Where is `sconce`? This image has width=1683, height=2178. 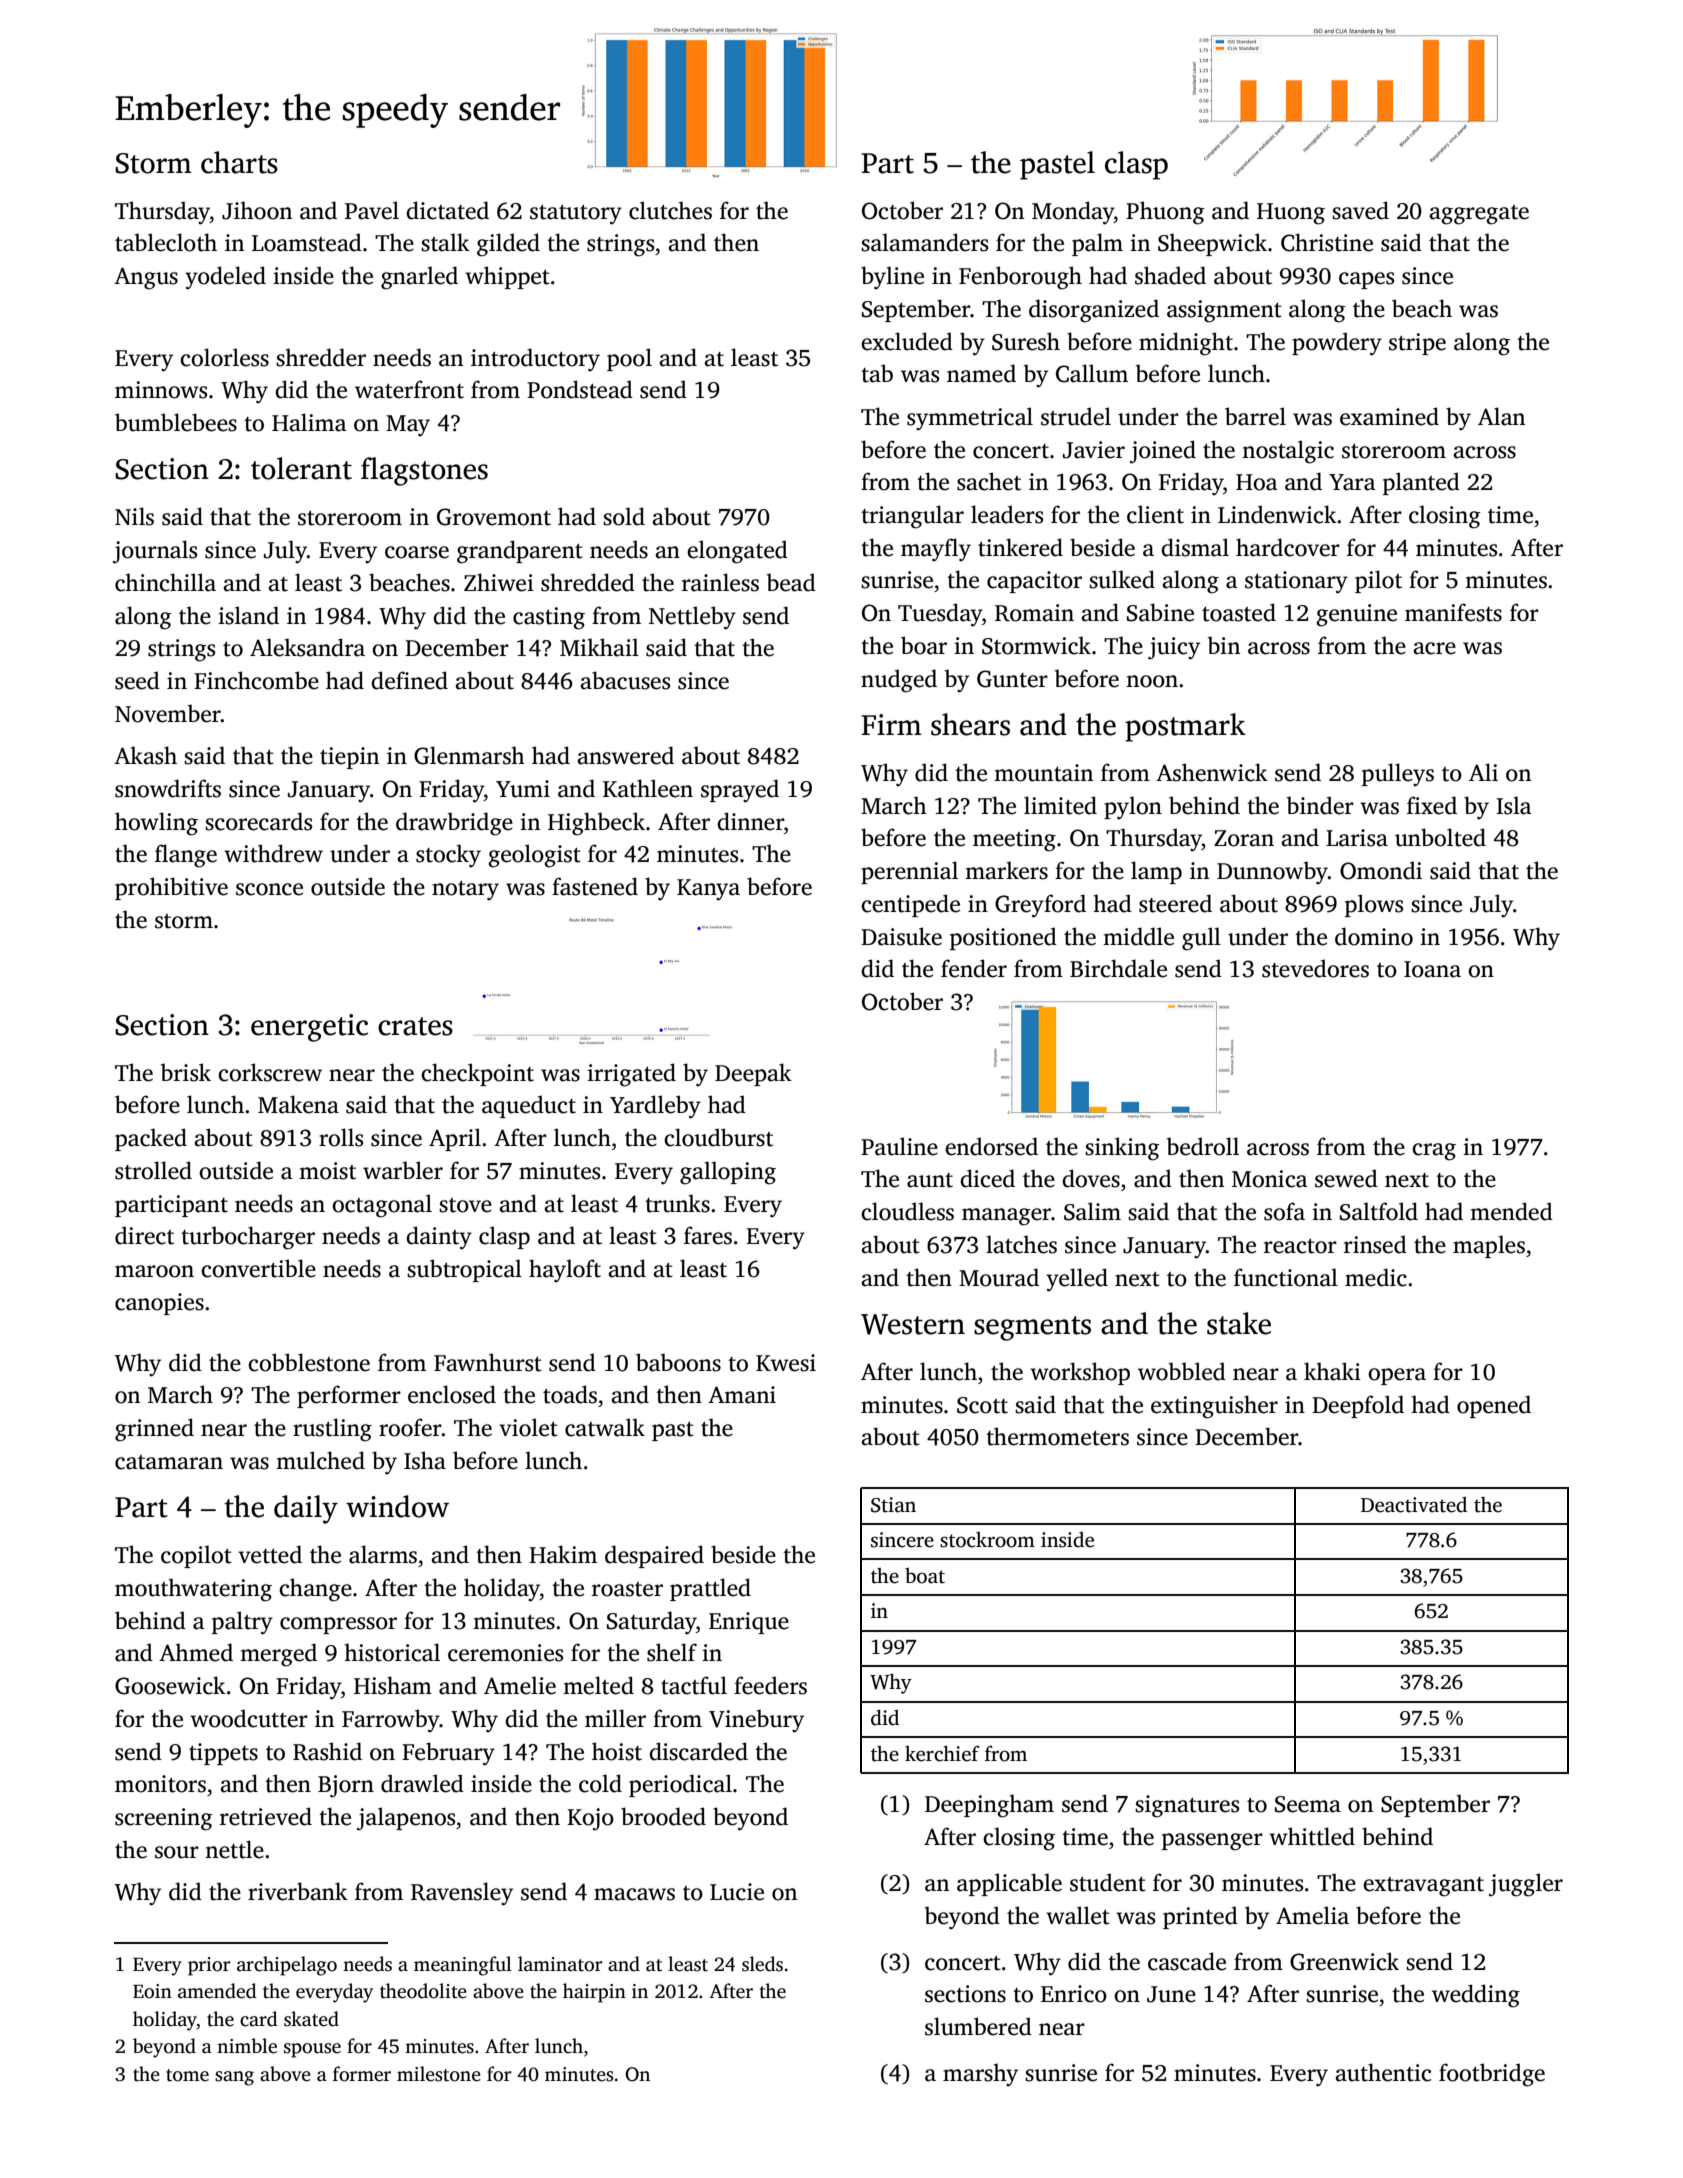 sconce is located at coordinates (269, 889).
